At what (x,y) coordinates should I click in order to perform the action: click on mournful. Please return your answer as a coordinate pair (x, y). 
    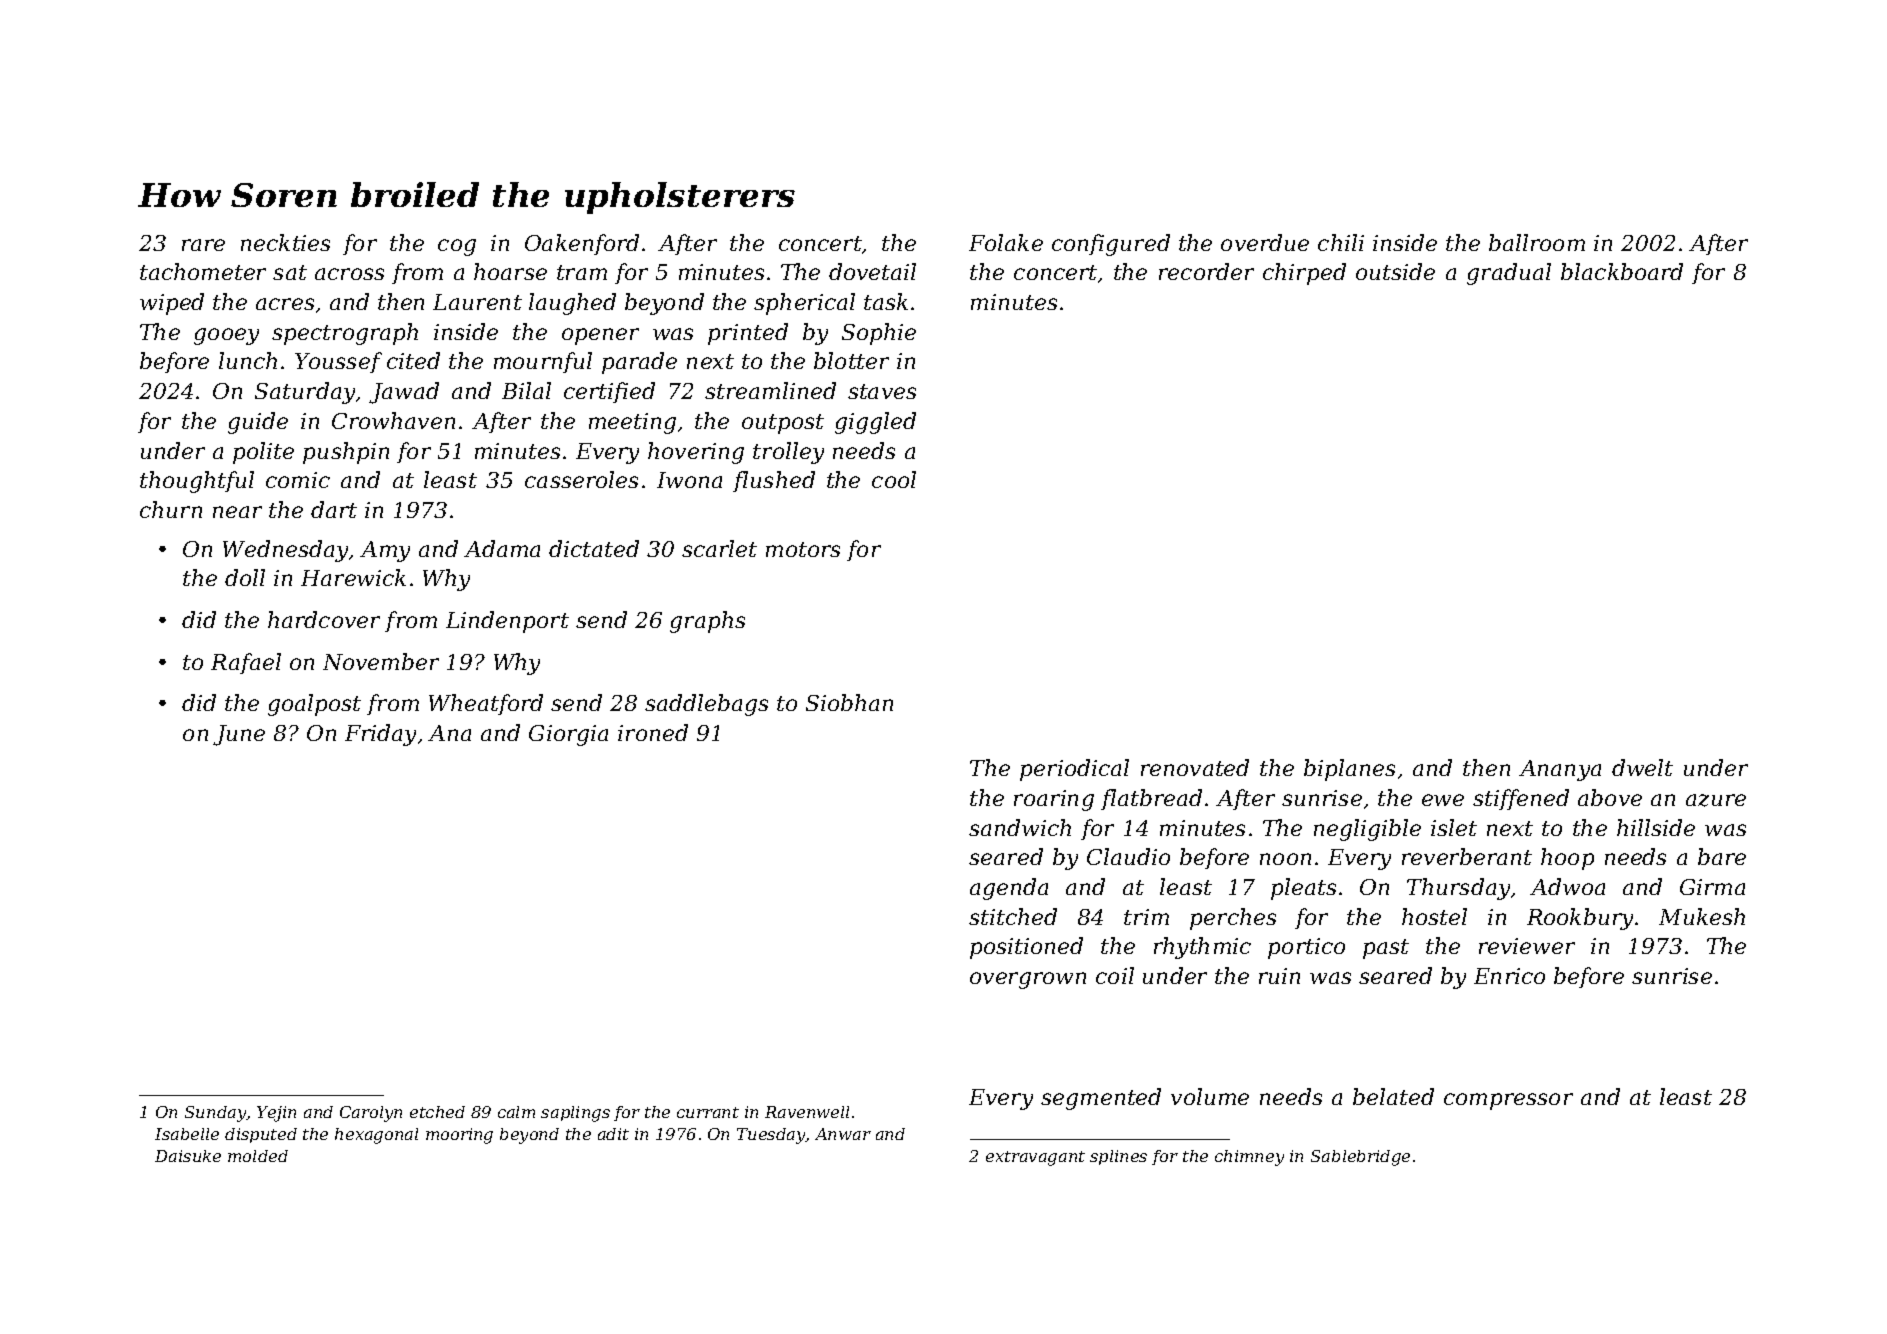
    Looking at the image, I should click on (543, 362).
